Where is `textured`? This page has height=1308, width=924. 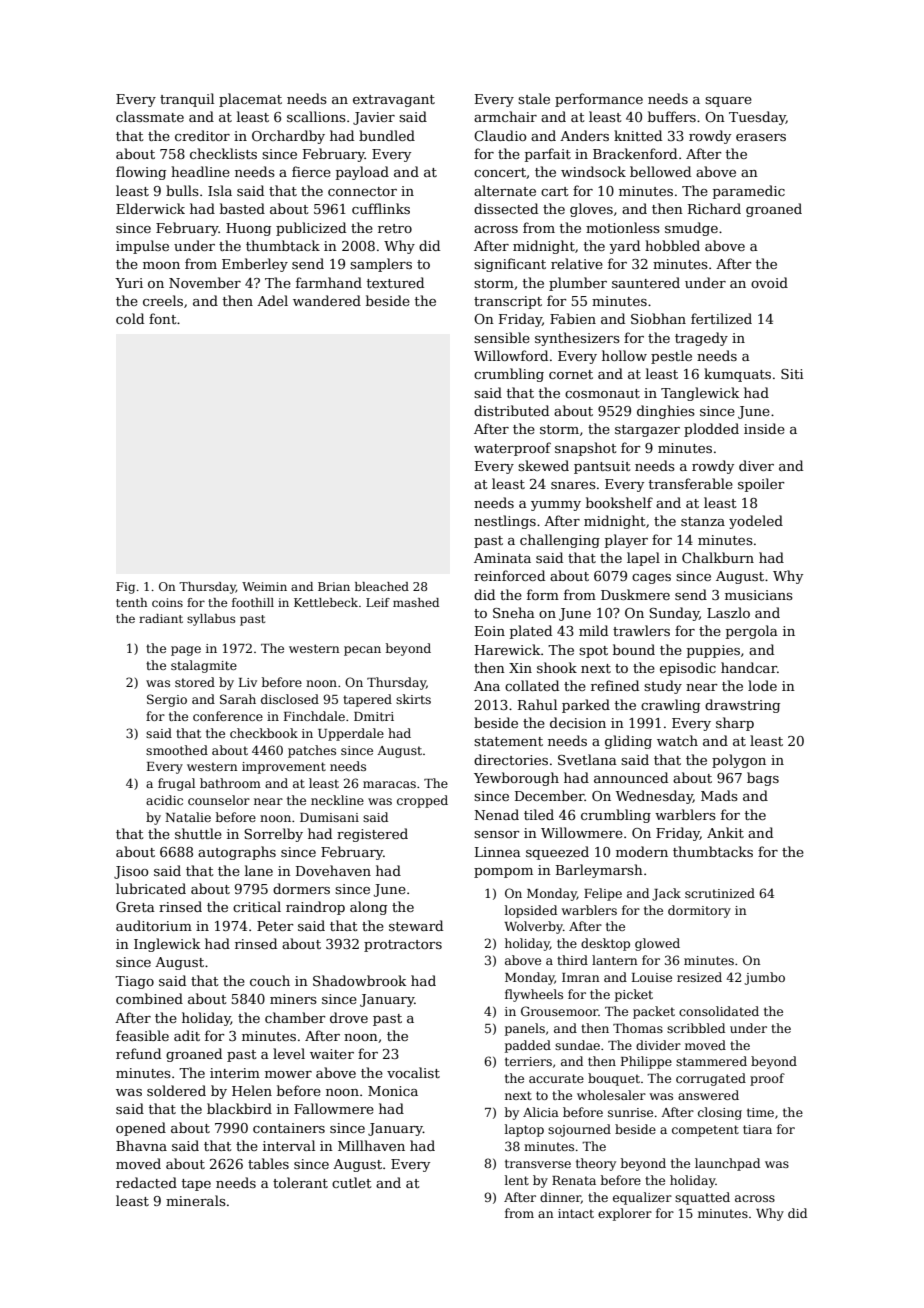 textured is located at coordinates (395, 282).
